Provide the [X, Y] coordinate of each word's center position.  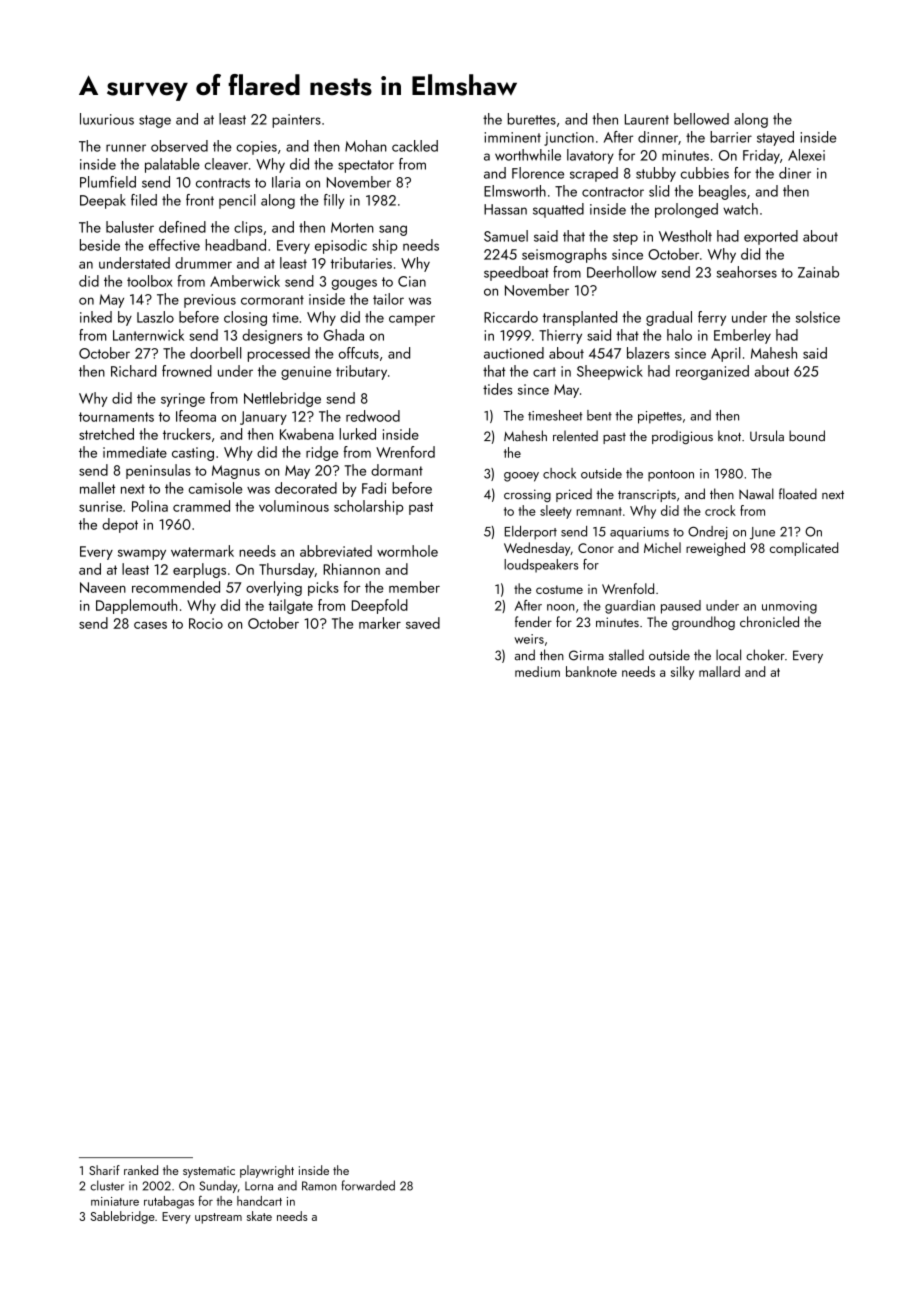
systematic [209, 1172]
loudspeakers [541, 566]
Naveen [103, 587]
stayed [775, 138]
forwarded [368, 1185]
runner [126, 148]
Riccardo [511, 317]
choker [765, 655]
